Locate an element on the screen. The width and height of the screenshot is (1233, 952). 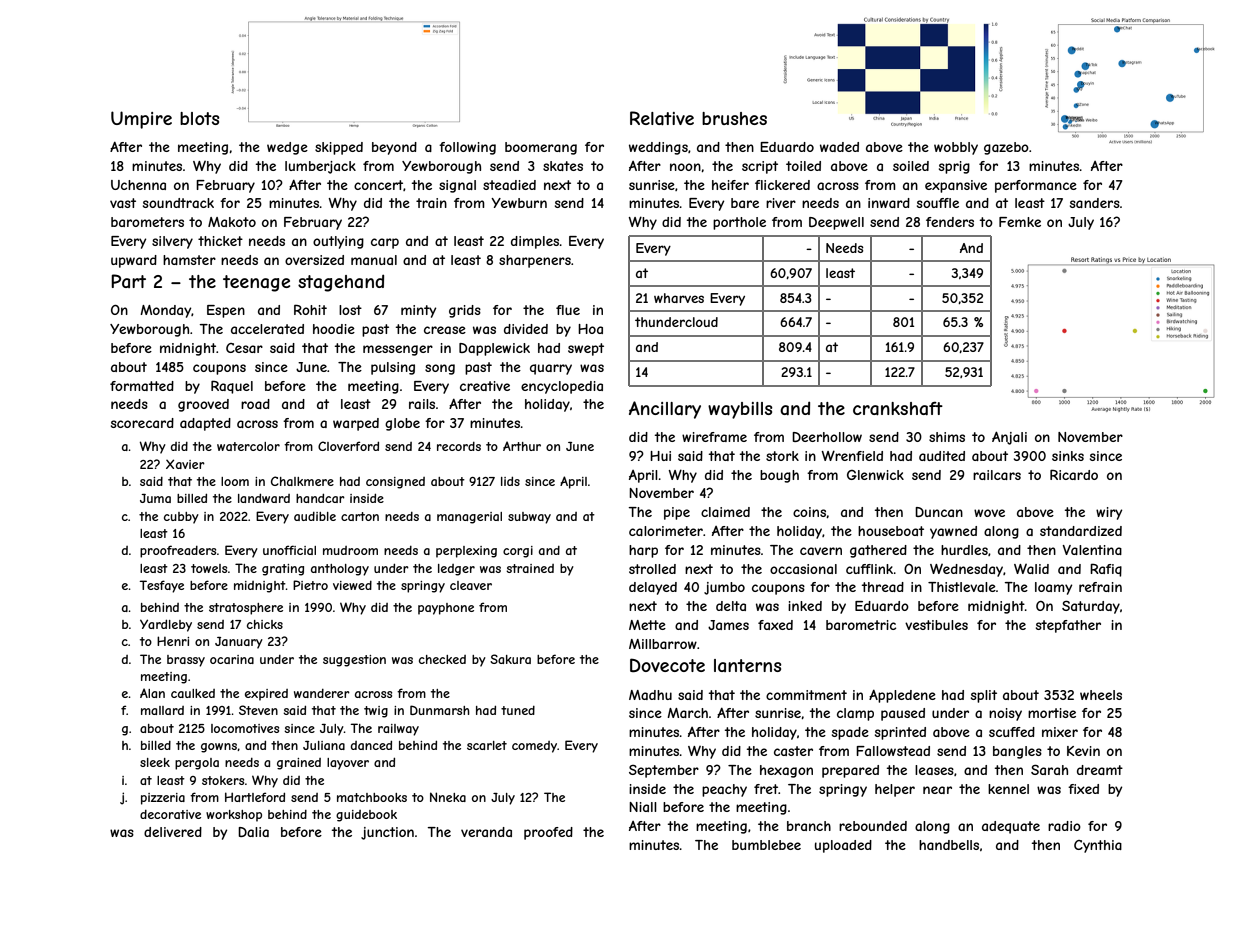
mallard is located at coordinates (162, 710).
